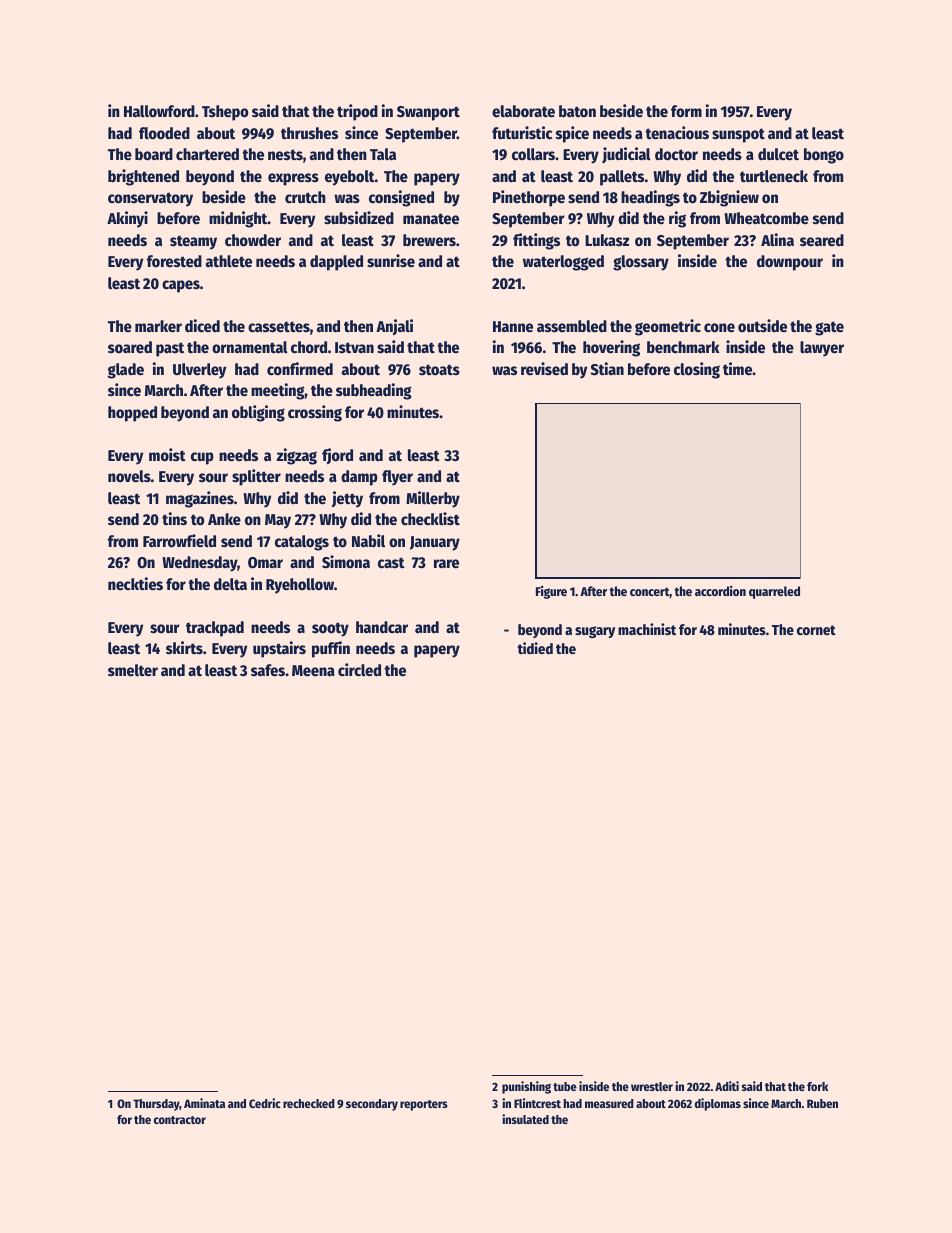 This screenshot has height=1233, width=952. What do you see at coordinates (816, 630) in the screenshot?
I see `cornet` at bounding box center [816, 630].
